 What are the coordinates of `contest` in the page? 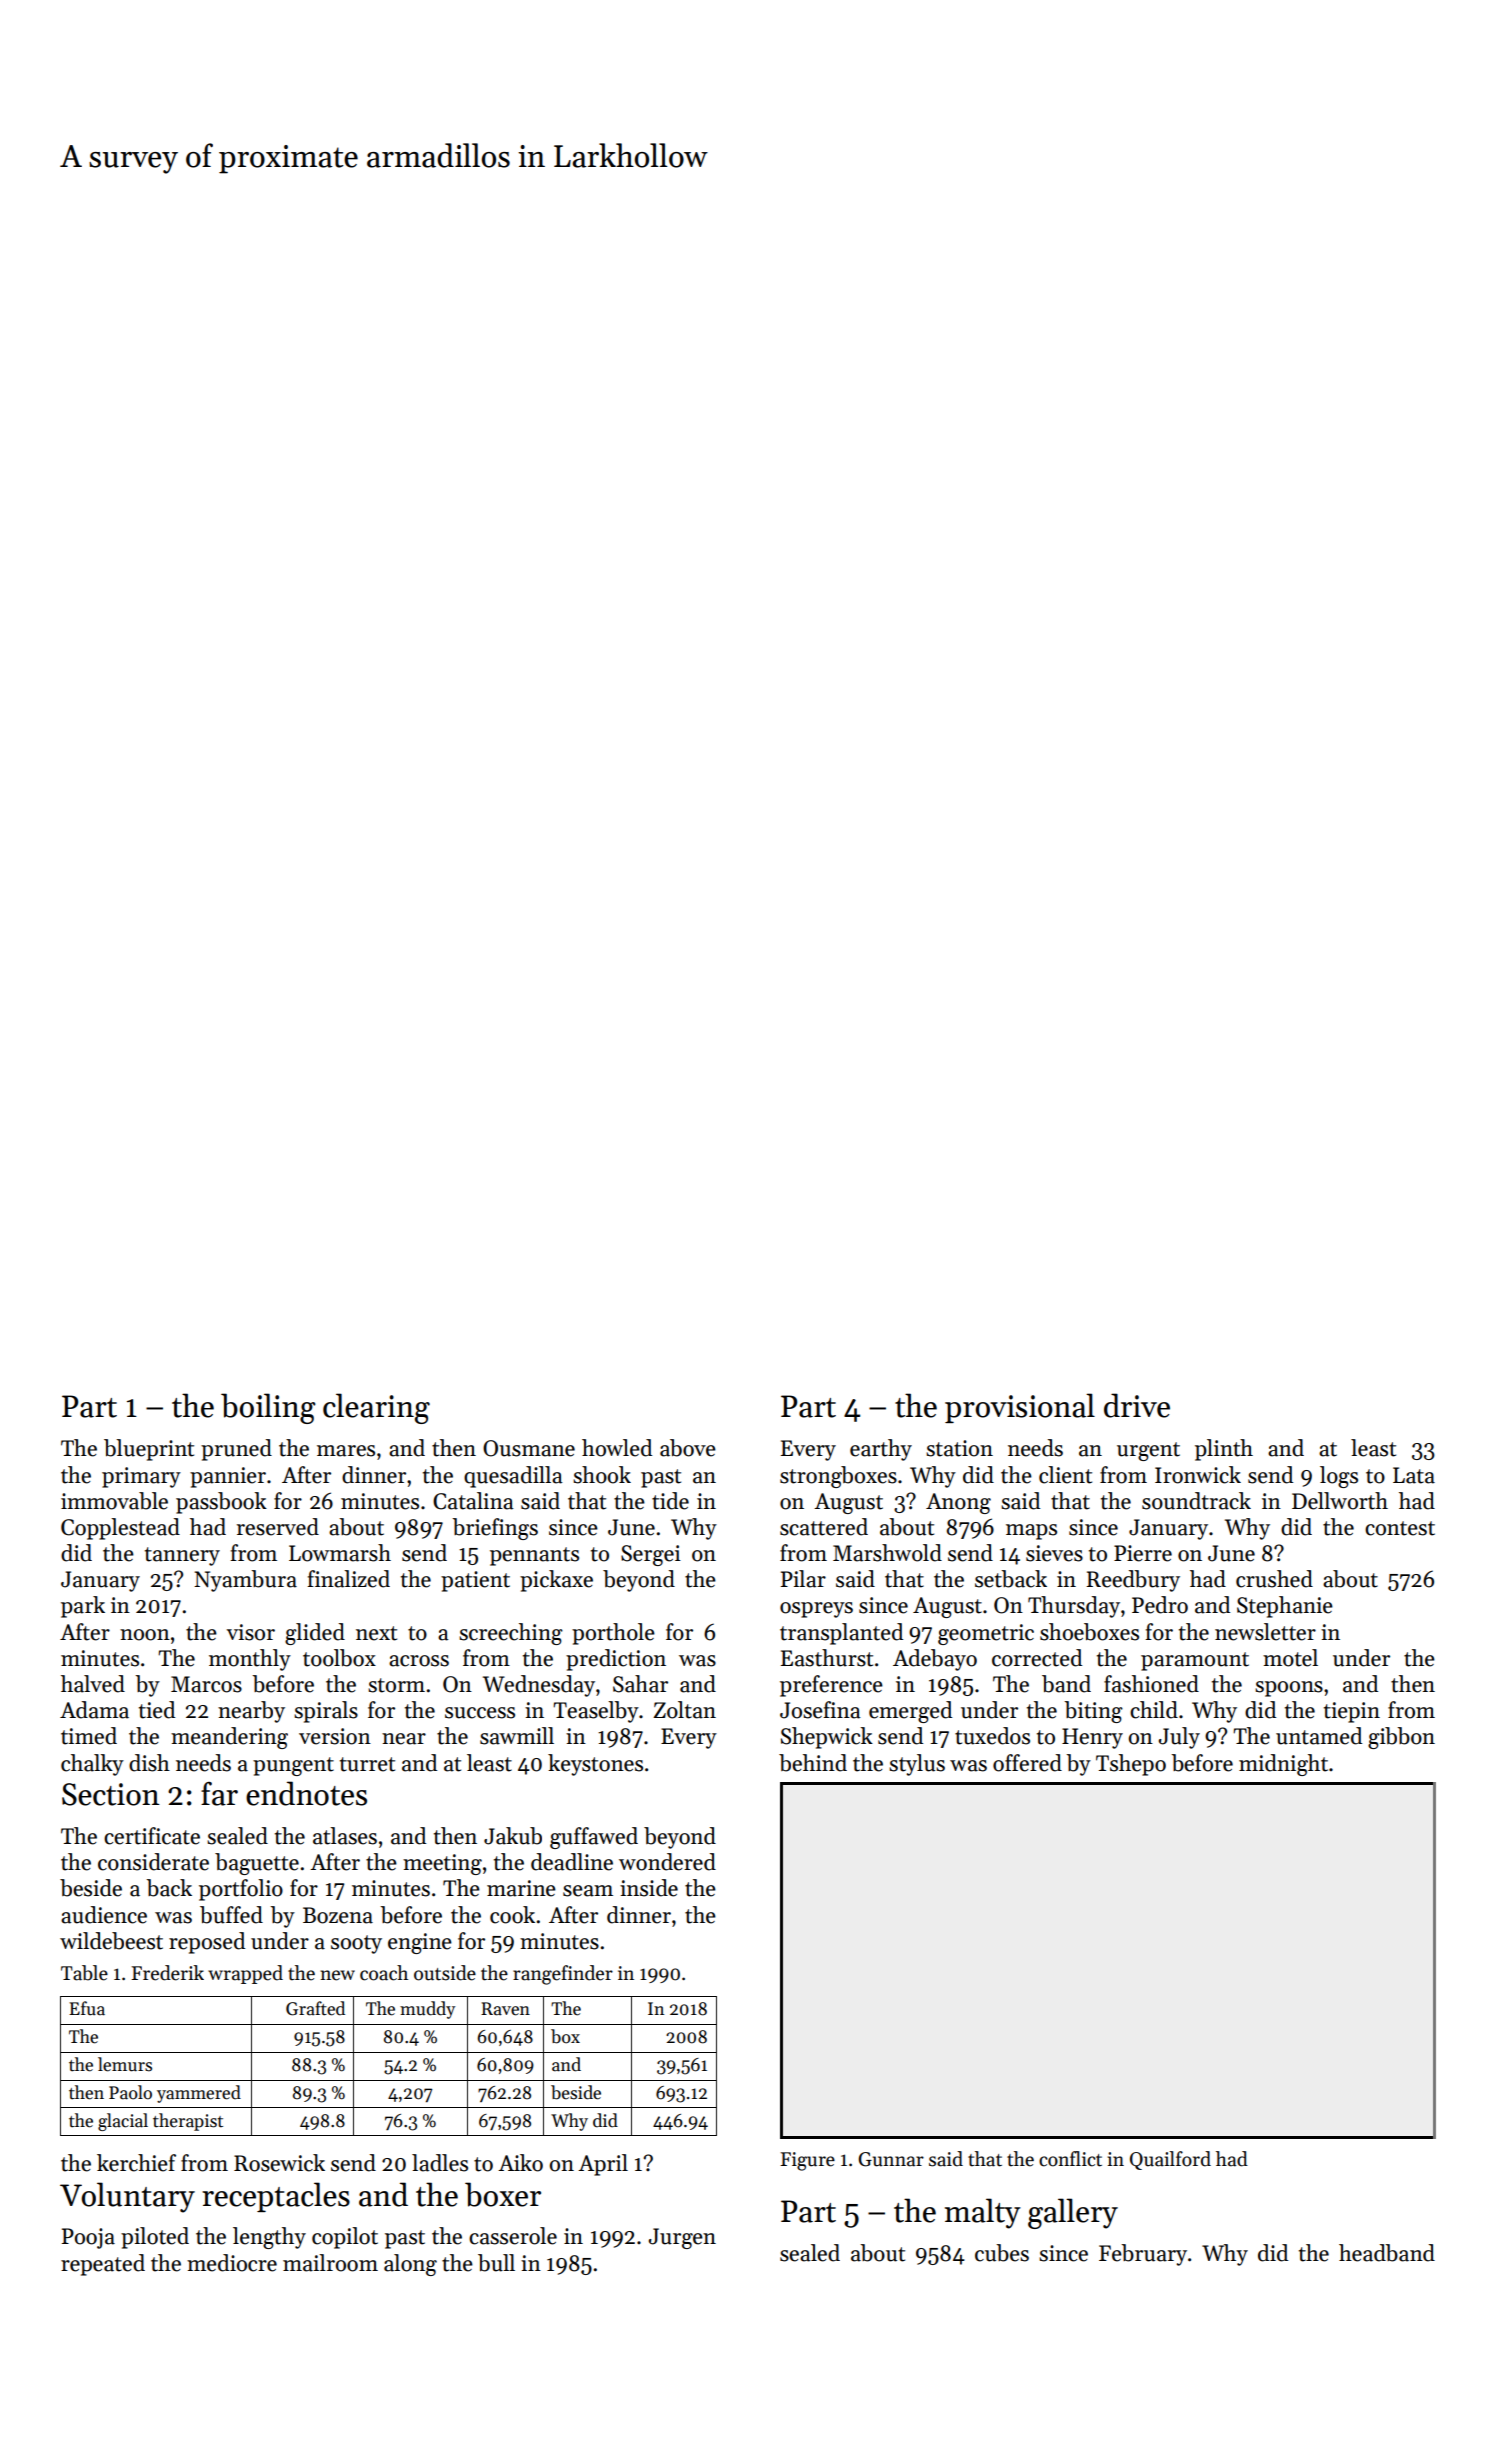 It's located at (1400, 1528).
